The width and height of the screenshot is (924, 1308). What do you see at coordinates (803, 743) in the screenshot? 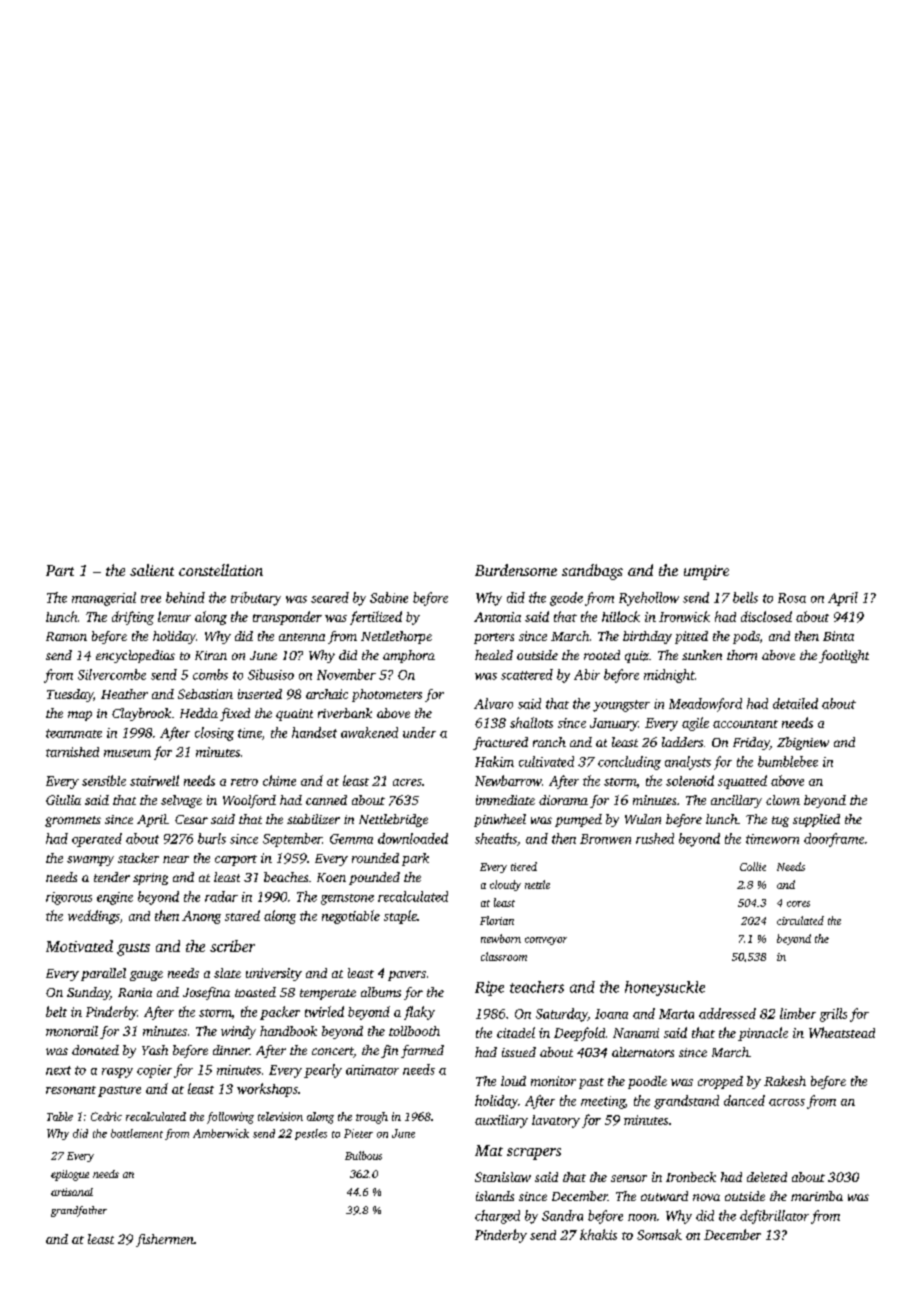
I see `Zbigniew` at bounding box center [803, 743].
